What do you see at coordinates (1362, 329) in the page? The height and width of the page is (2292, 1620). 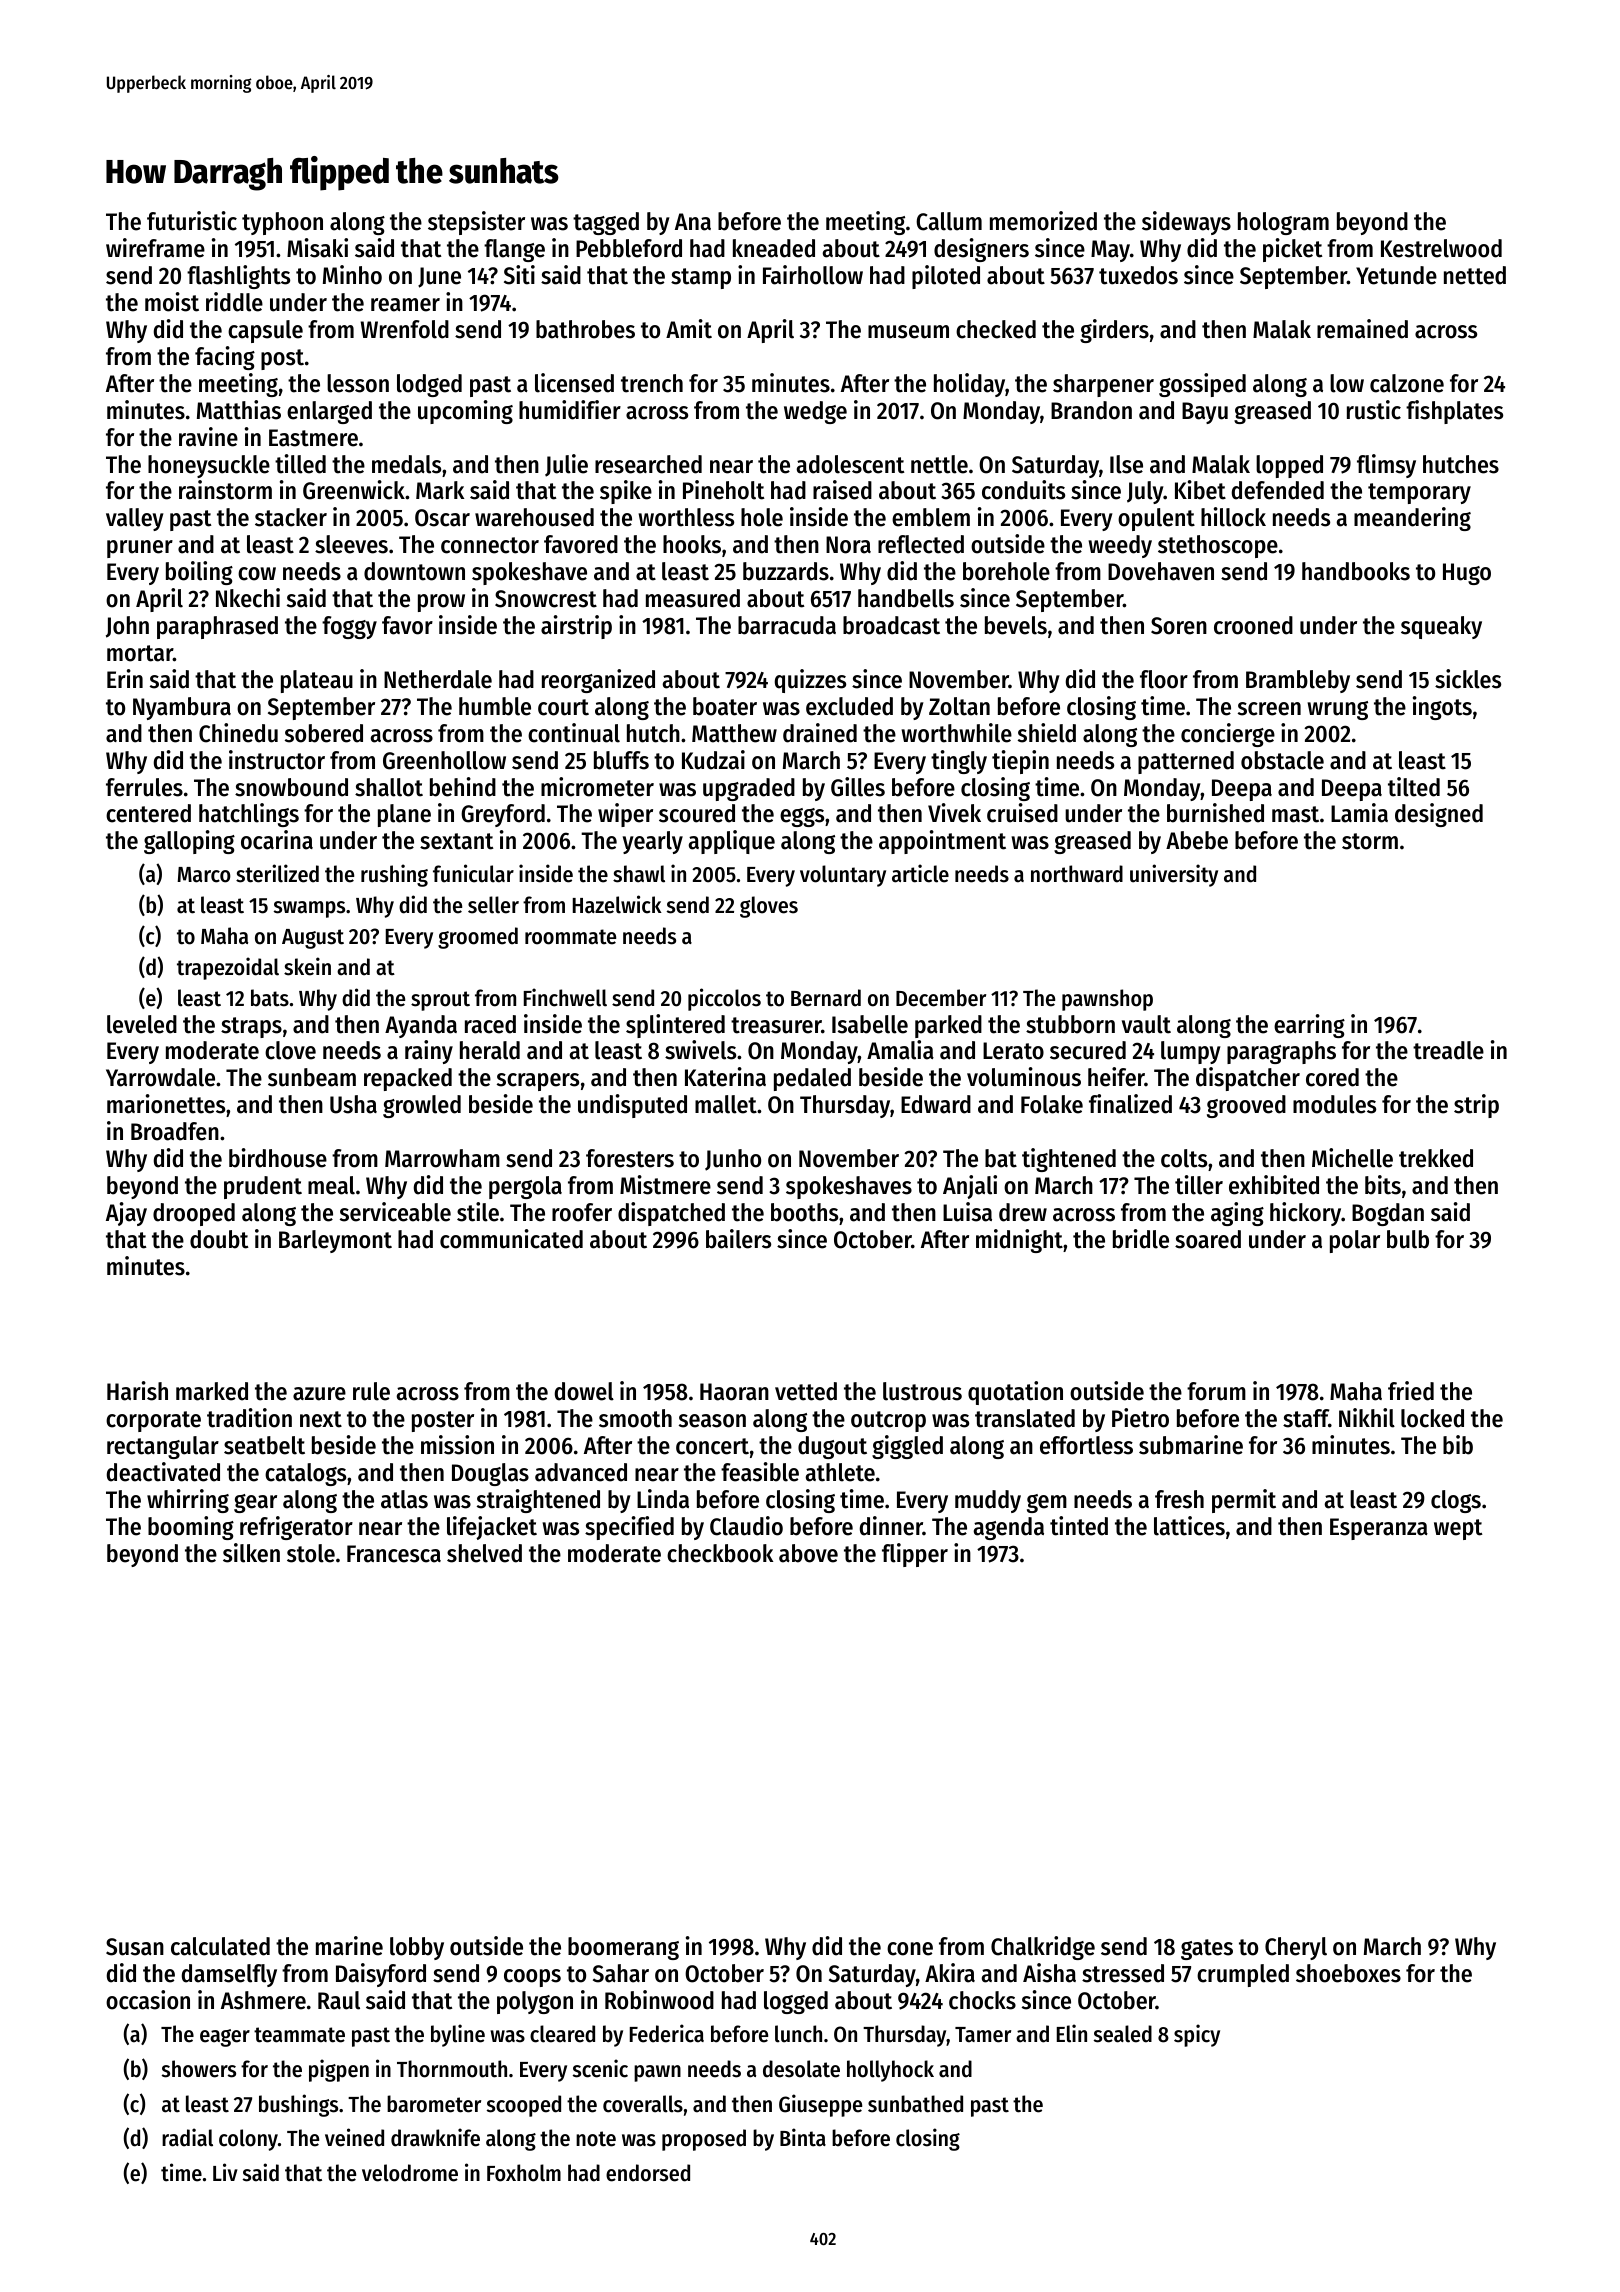 I see `remained` at bounding box center [1362, 329].
